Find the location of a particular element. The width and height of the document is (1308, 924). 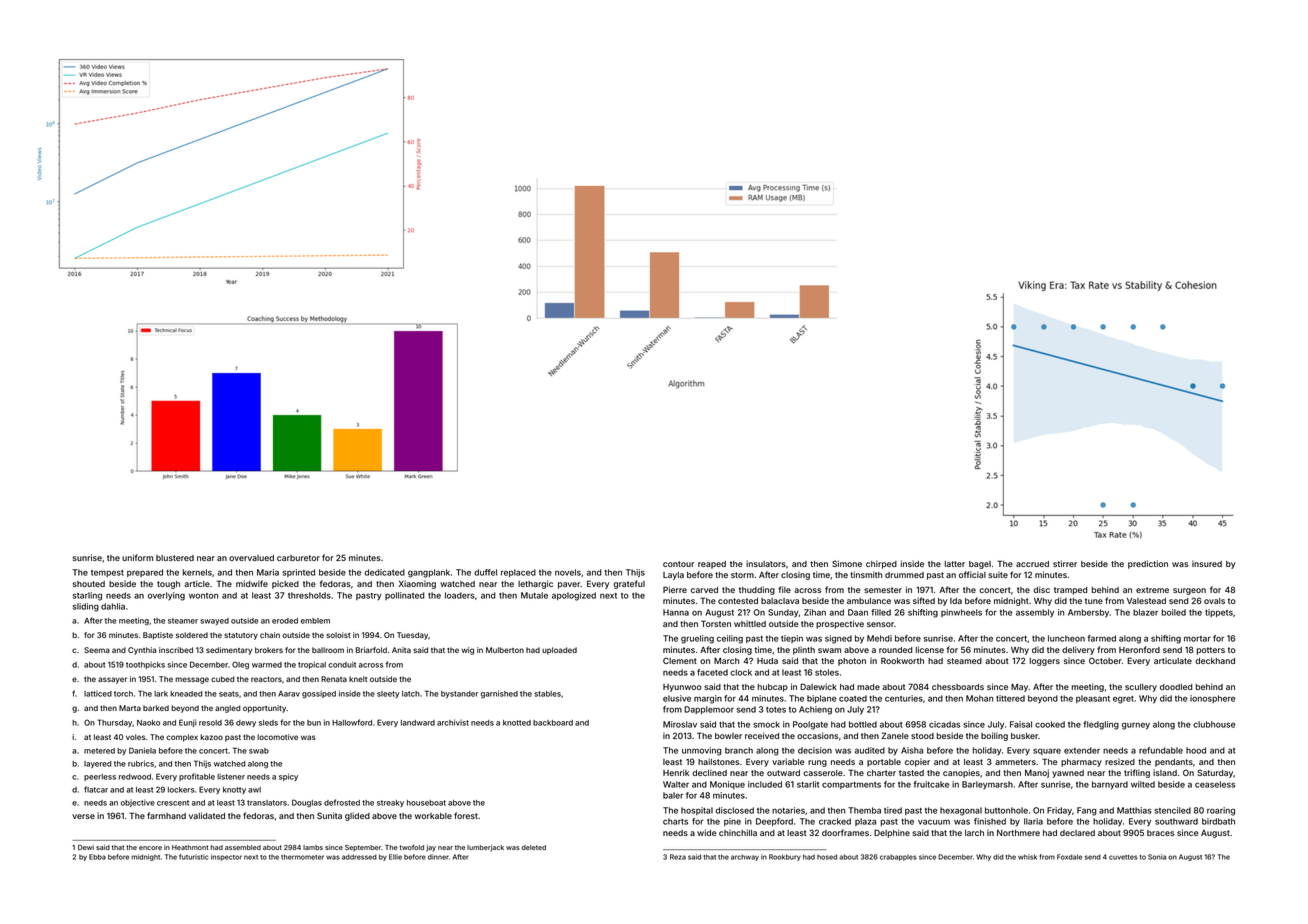

wig is located at coordinates (467, 651).
